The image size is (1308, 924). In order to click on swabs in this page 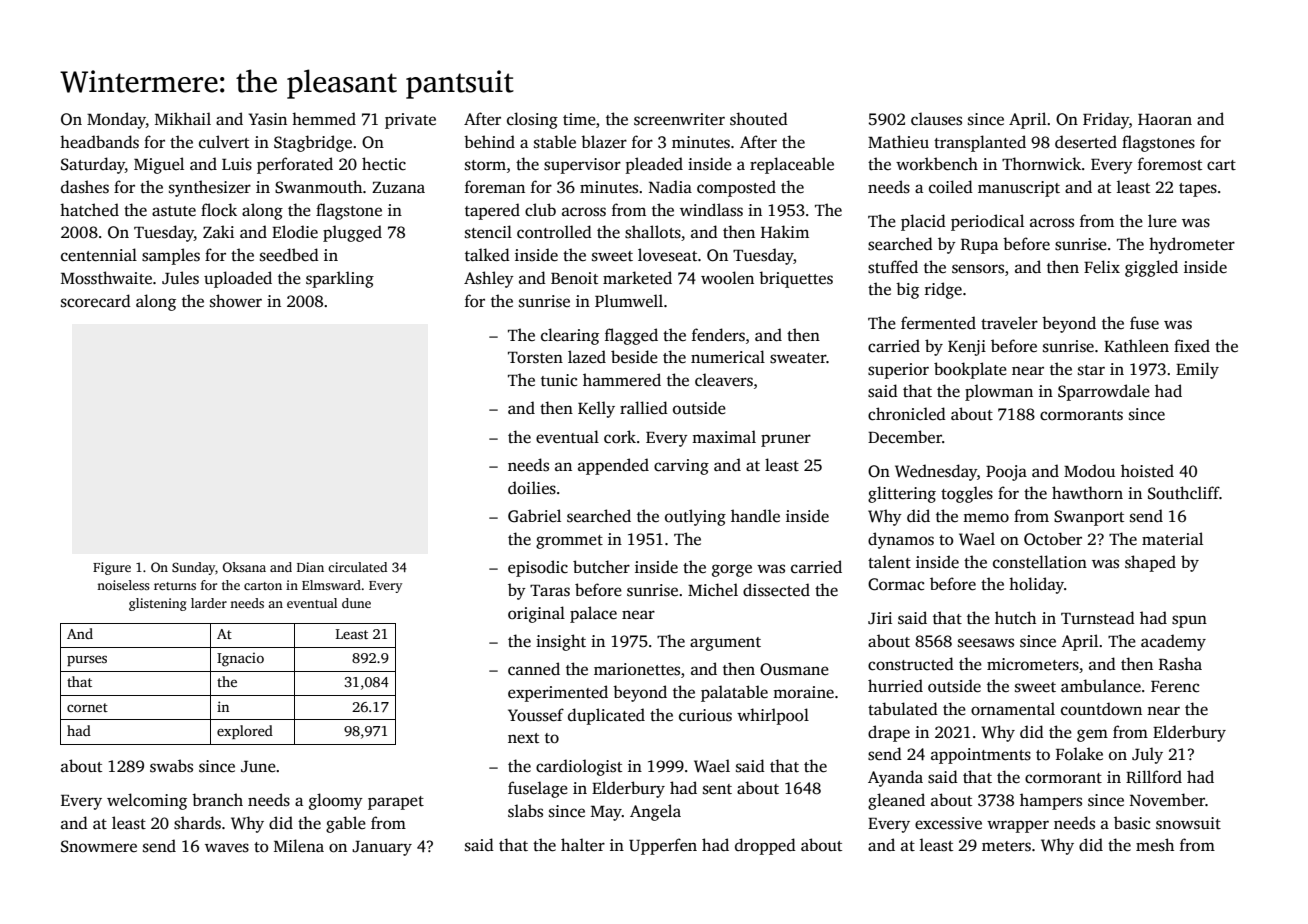, I will do `click(171, 766)`.
